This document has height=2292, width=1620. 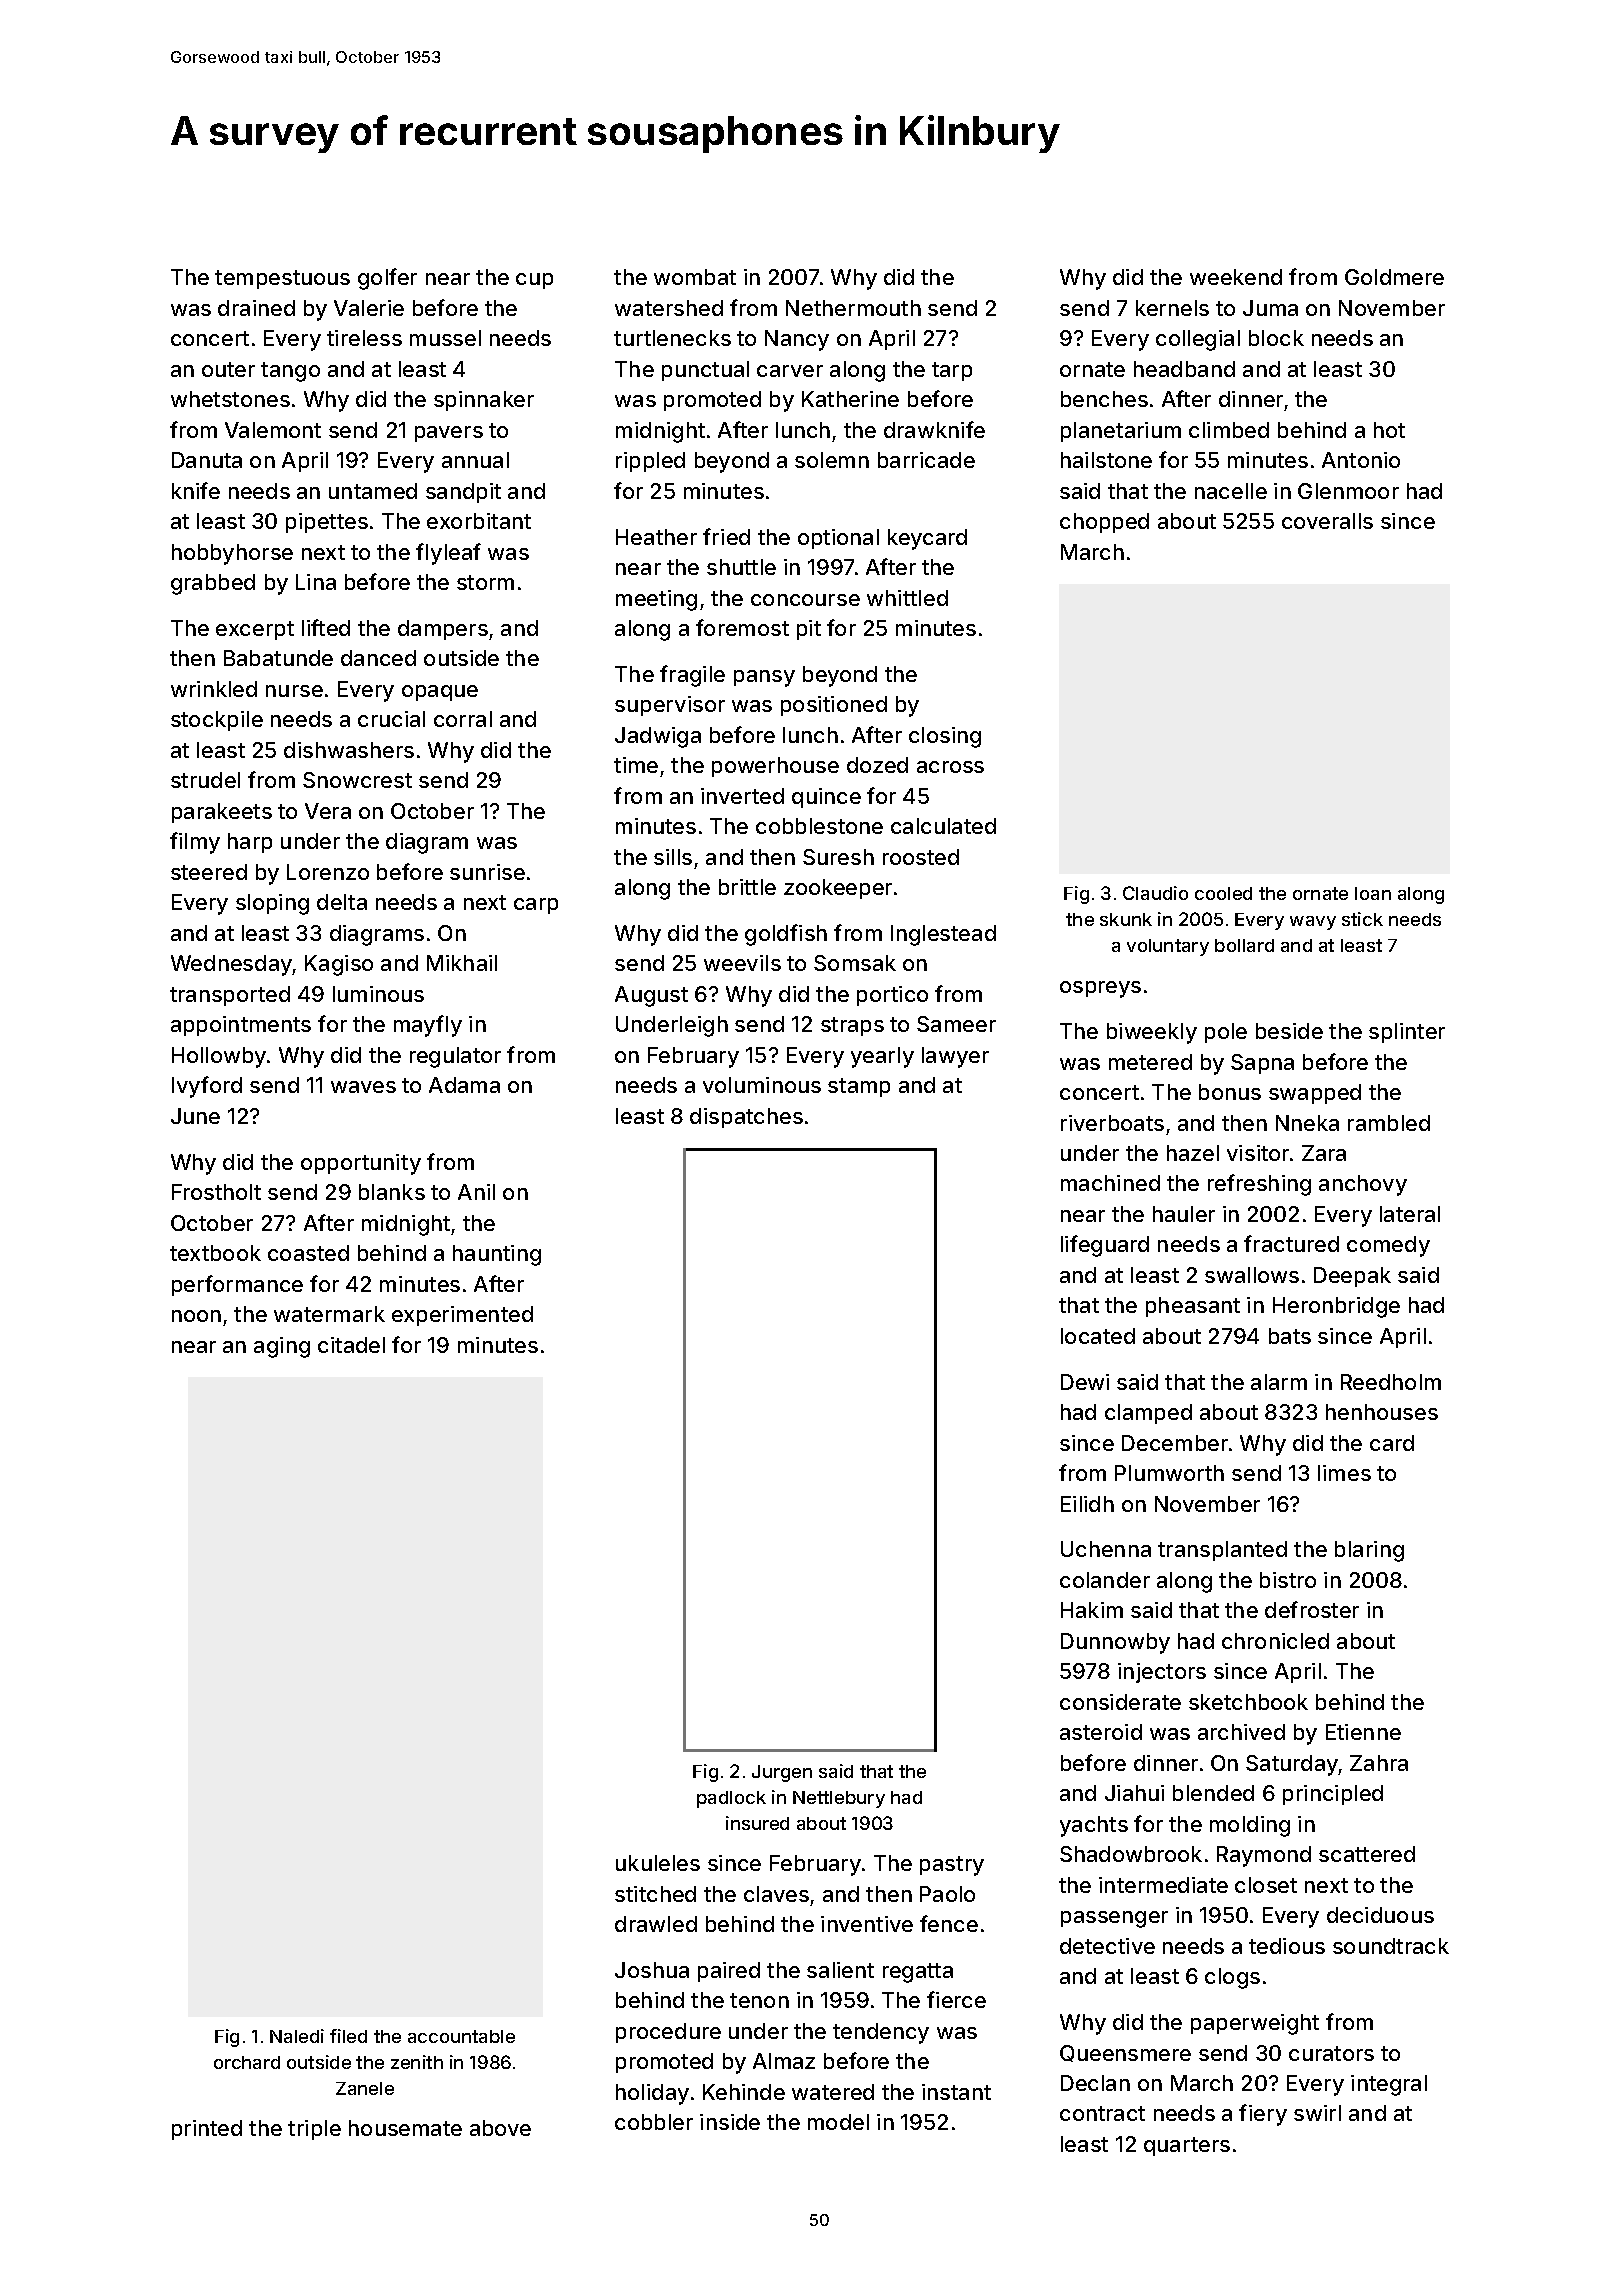 What do you see at coordinates (943, 935) in the document?
I see `Inglestead` at bounding box center [943, 935].
